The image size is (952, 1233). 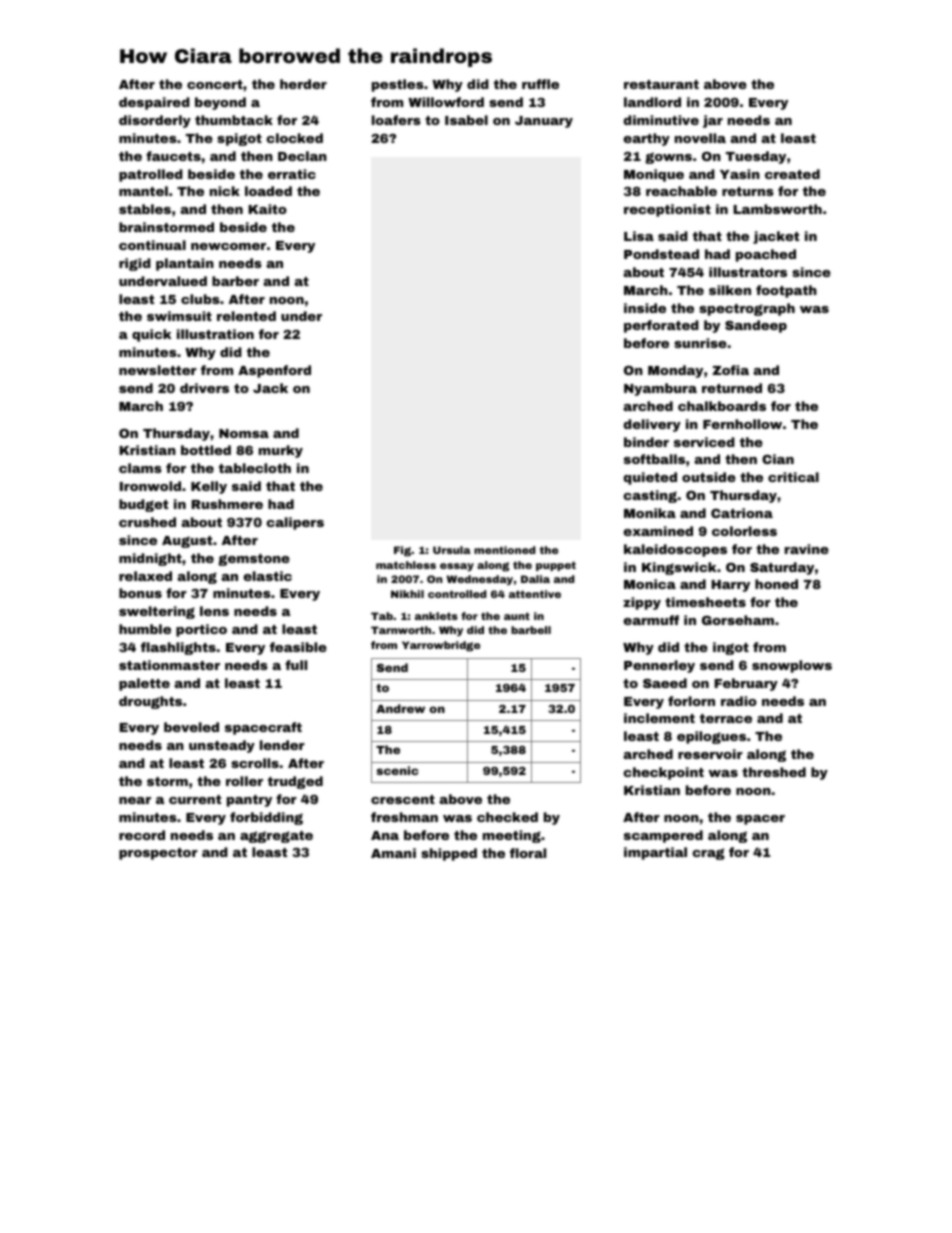 What do you see at coordinates (651, 620) in the screenshot?
I see `earmuff` at bounding box center [651, 620].
